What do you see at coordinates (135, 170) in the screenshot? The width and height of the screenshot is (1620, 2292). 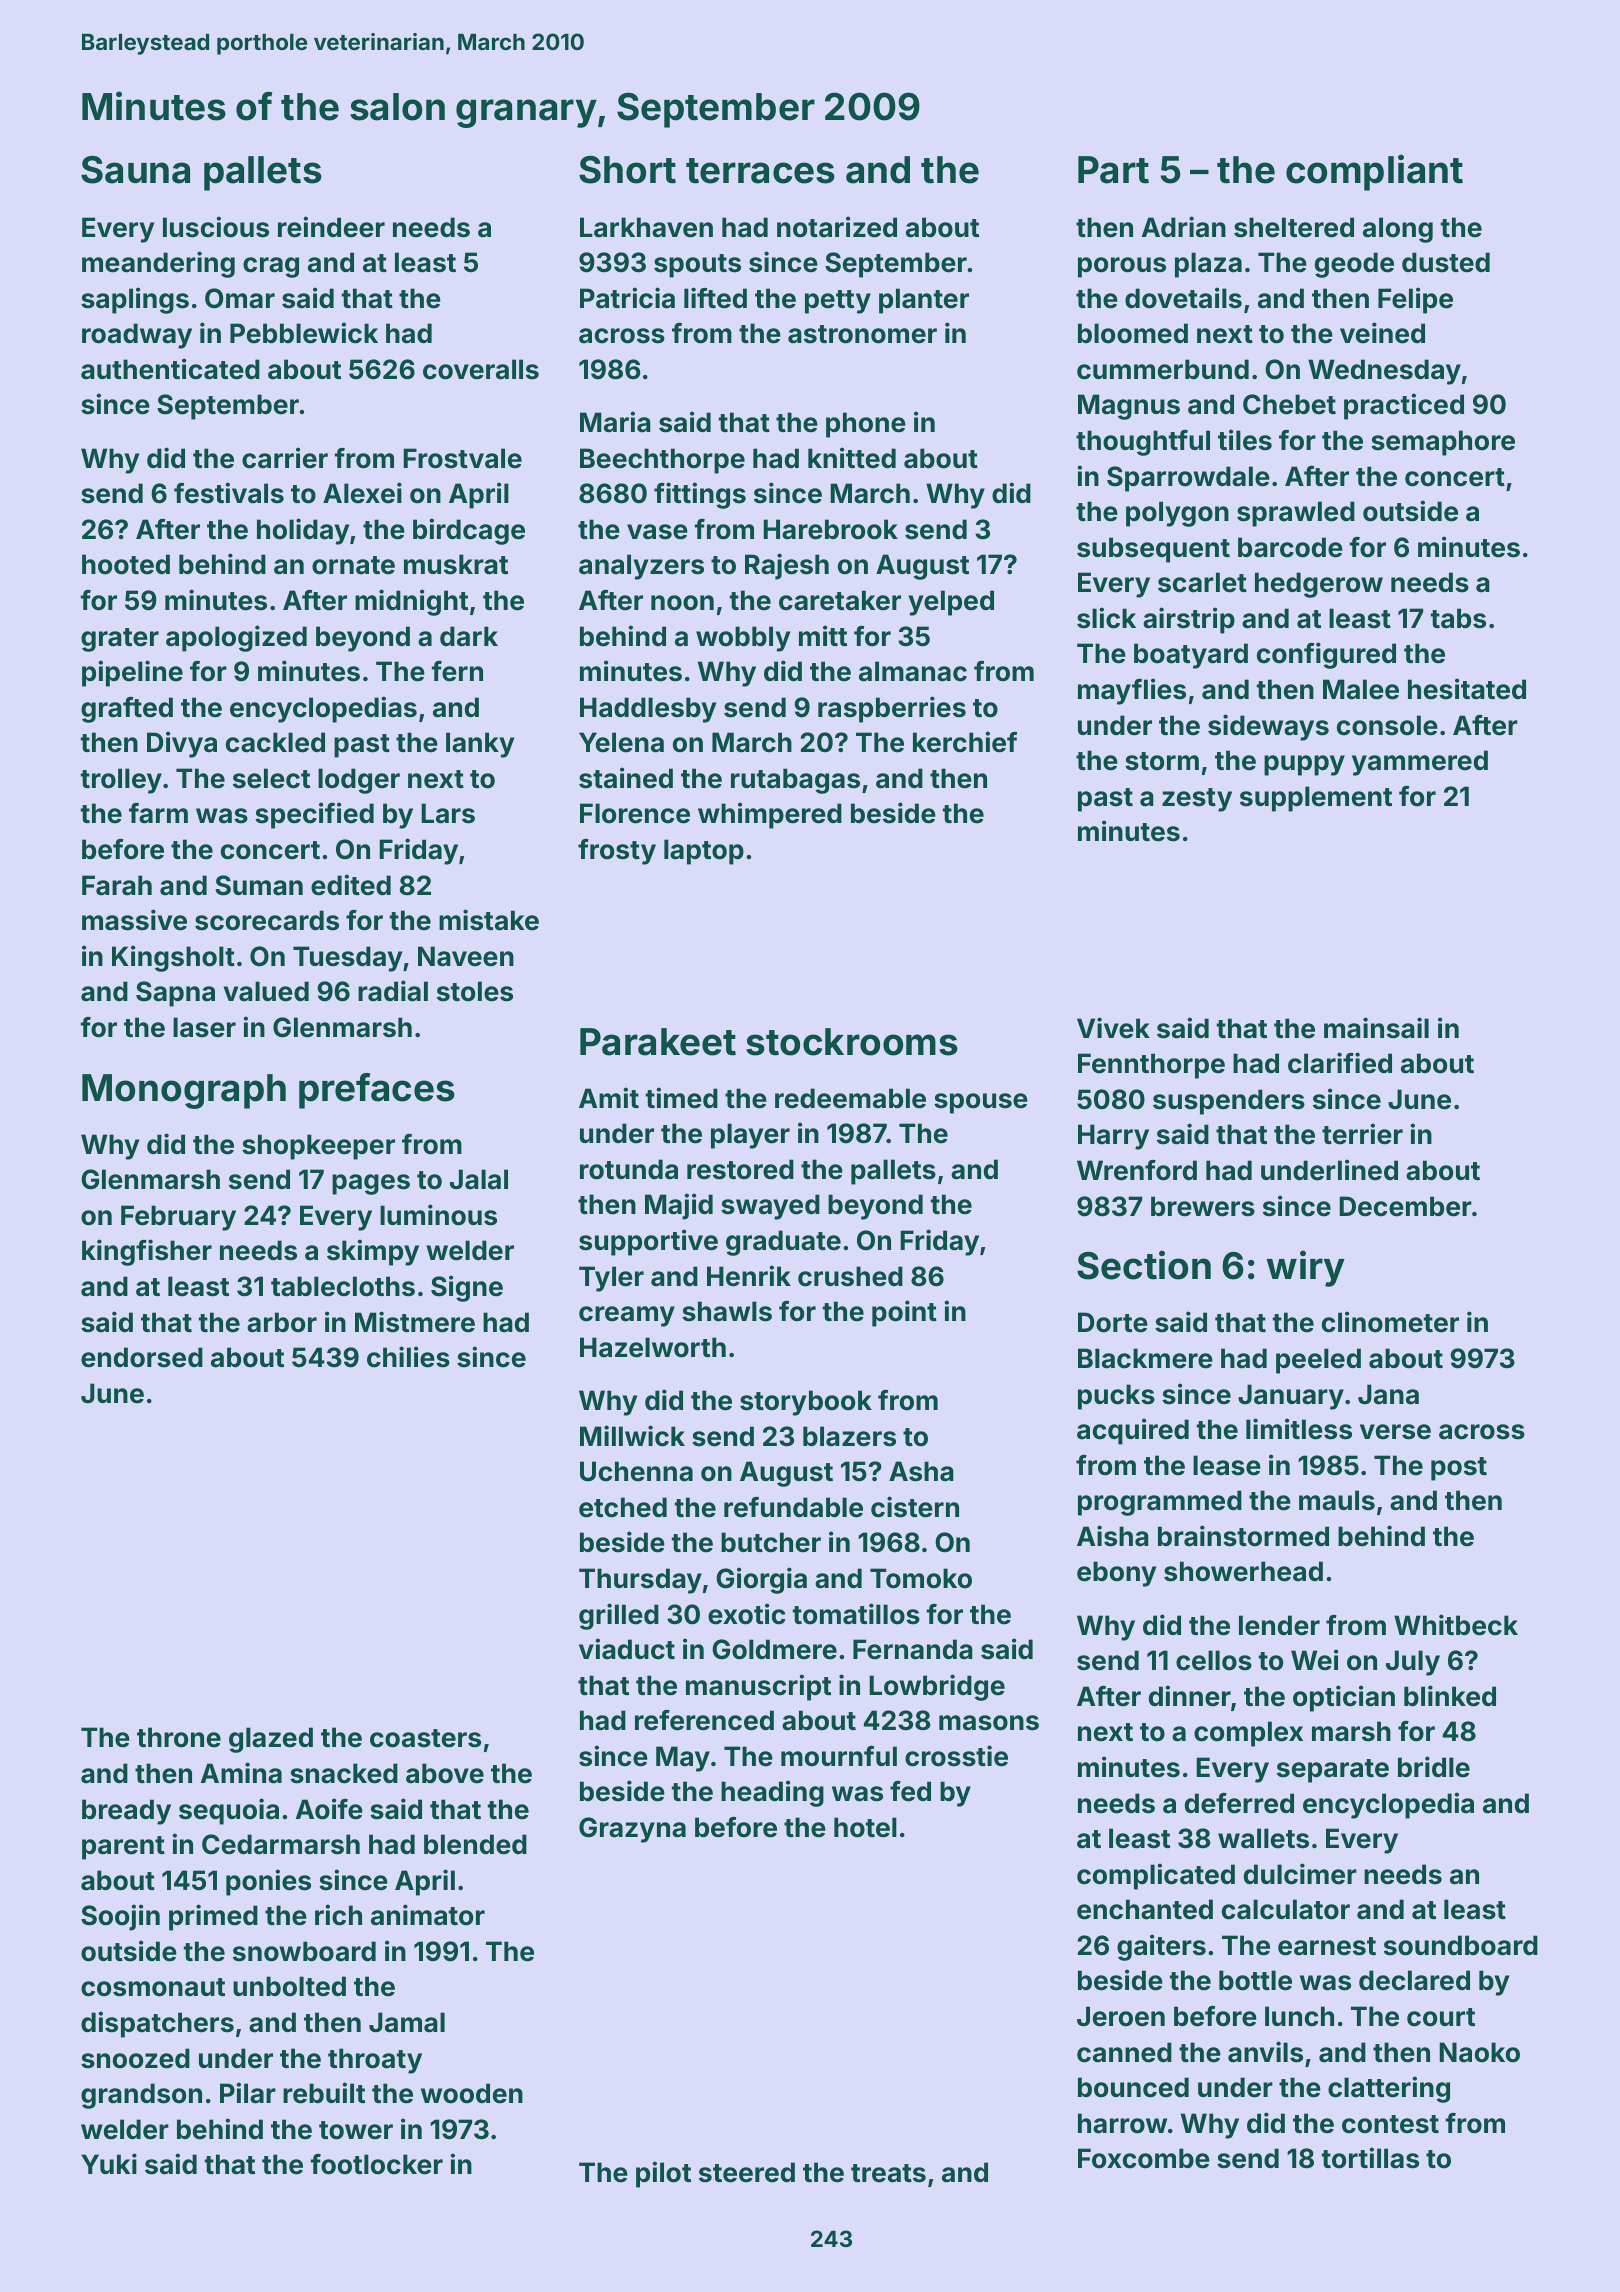 I see `Sauna` at bounding box center [135, 170].
